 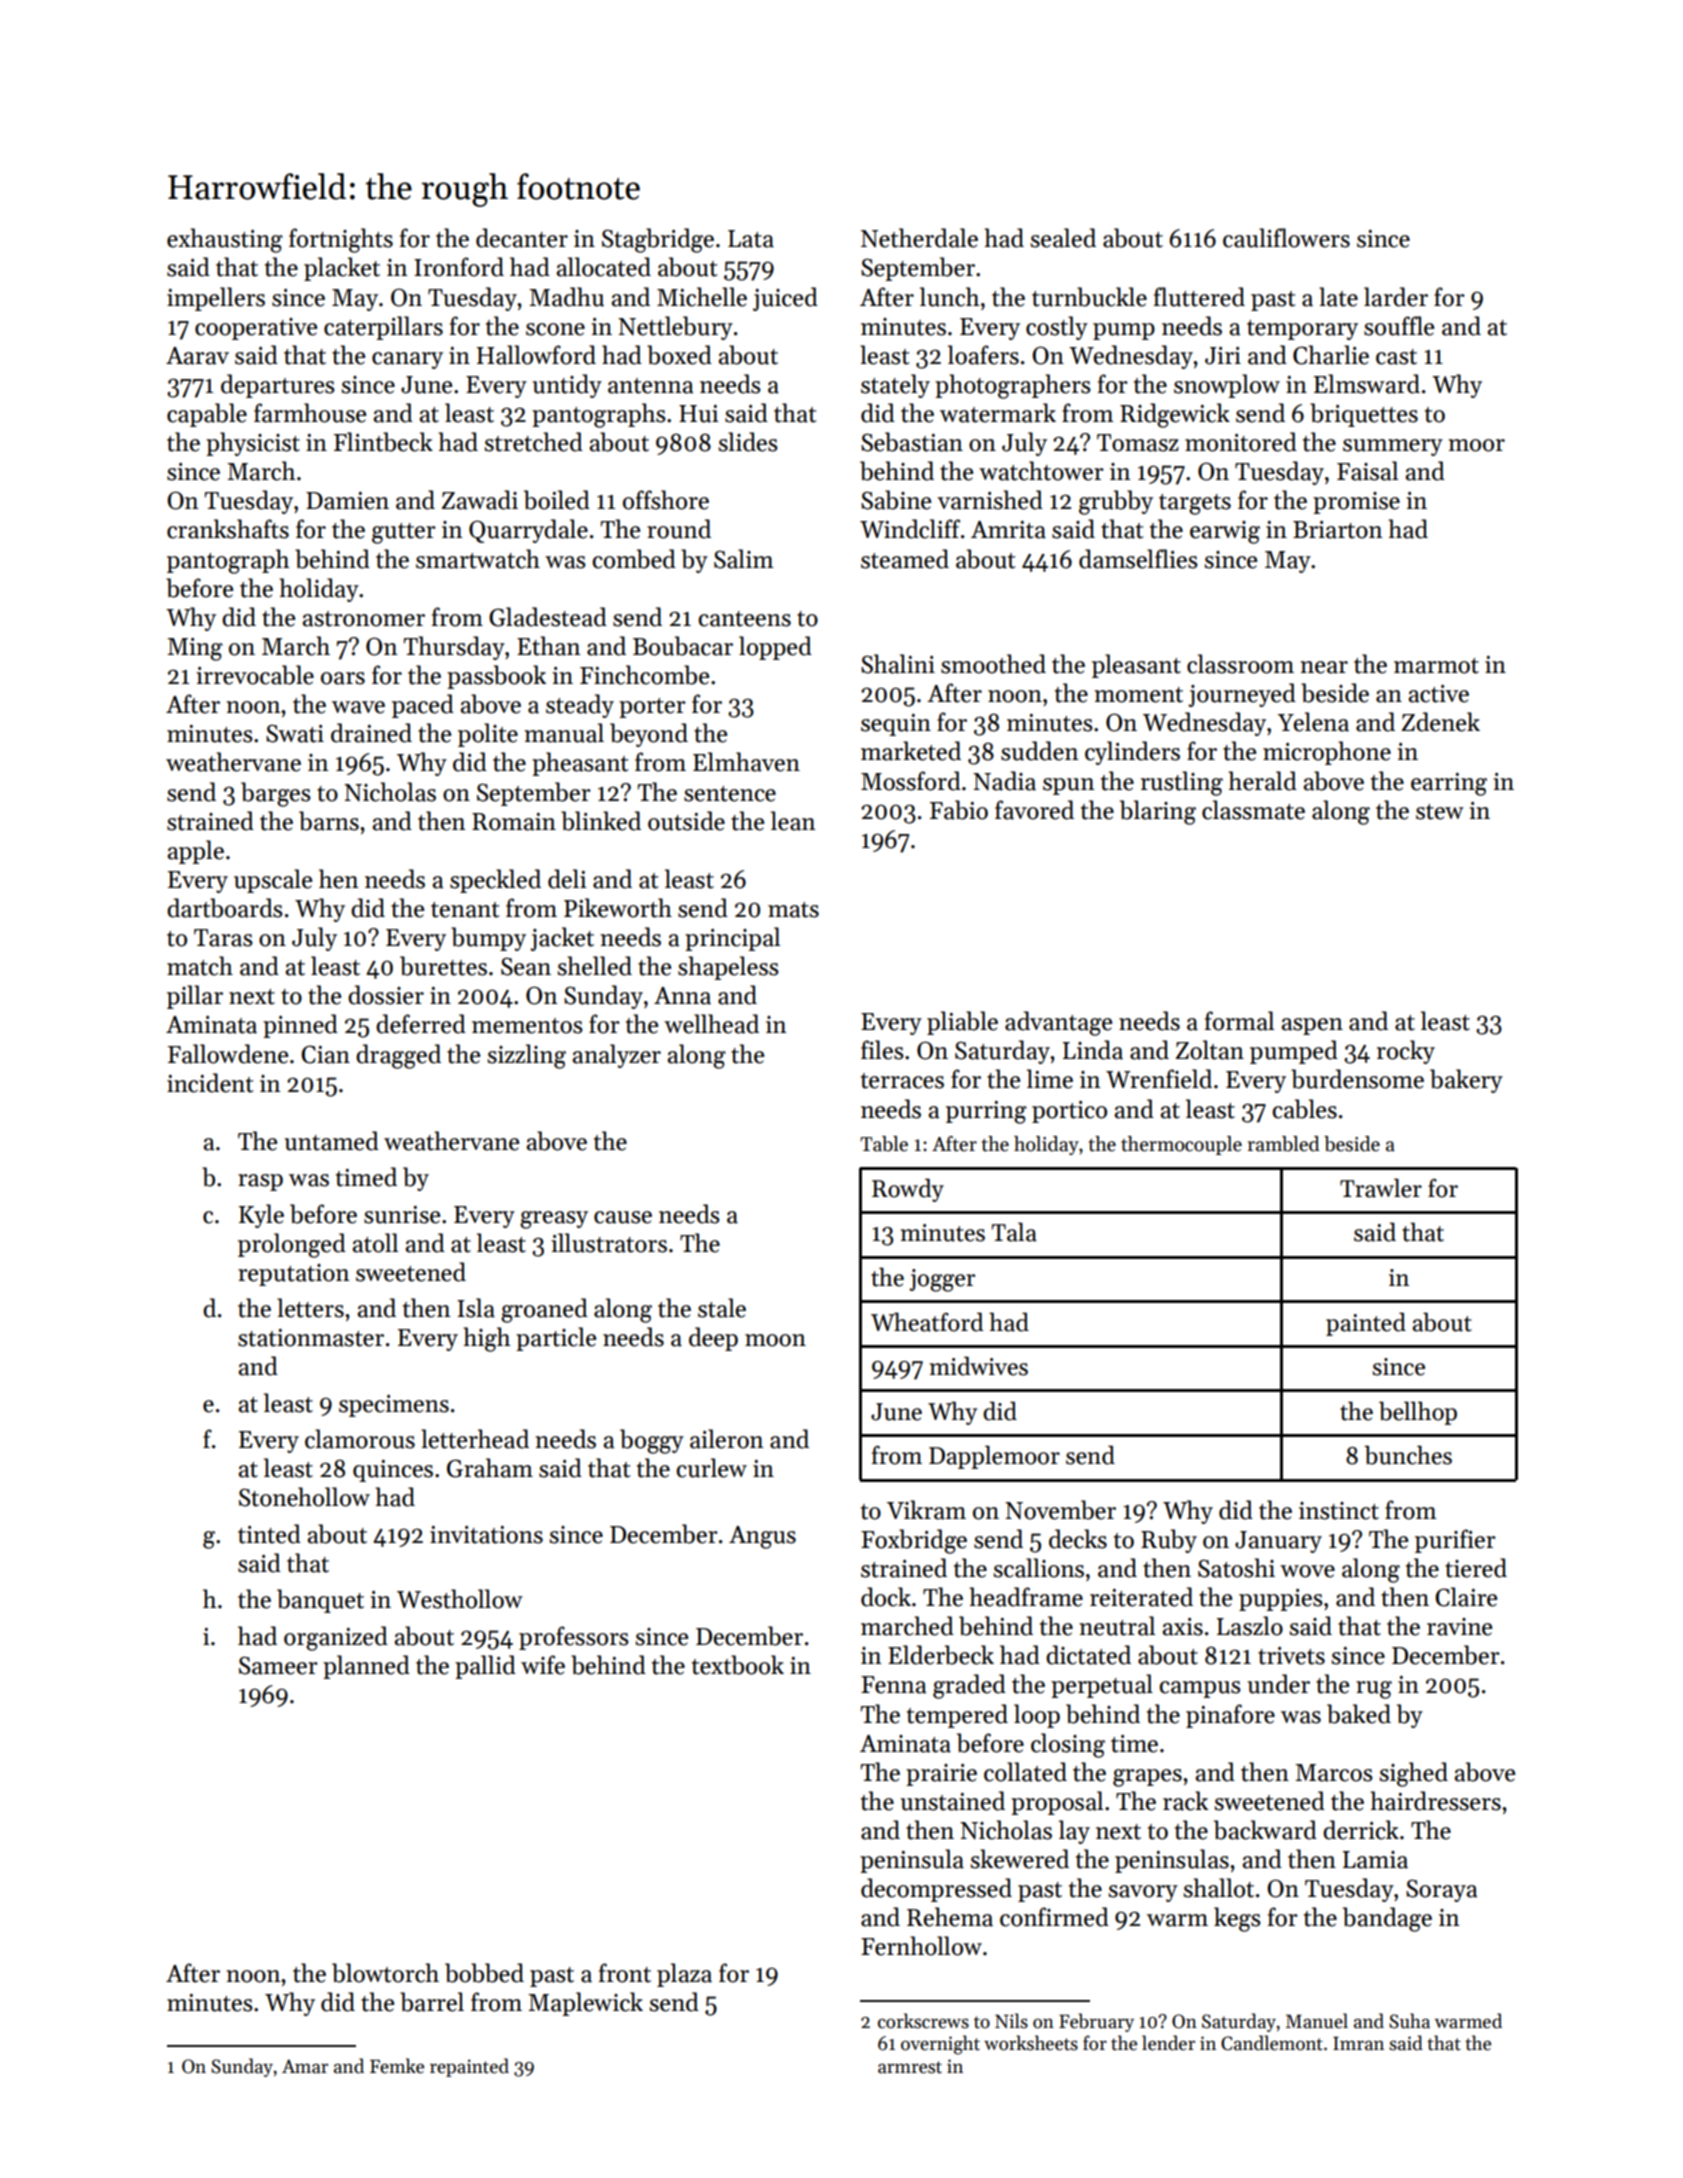 What do you see at coordinates (1436, 666) in the screenshot?
I see `marmot` at bounding box center [1436, 666].
